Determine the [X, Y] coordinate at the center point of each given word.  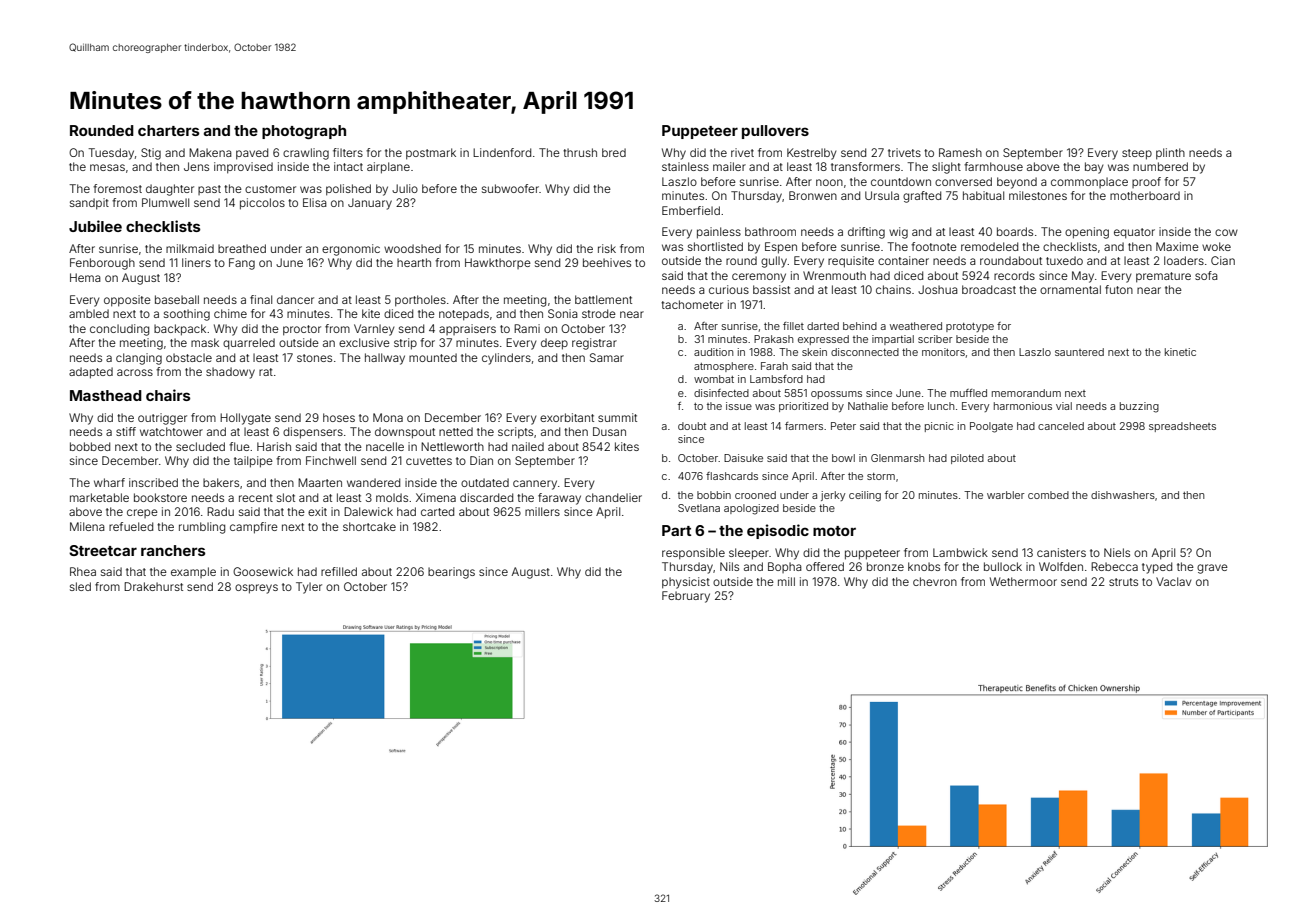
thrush [580, 152]
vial [1064, 406]
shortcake [369, 526]
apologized [751, 509]
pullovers [775, 132]
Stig [151, 154]
